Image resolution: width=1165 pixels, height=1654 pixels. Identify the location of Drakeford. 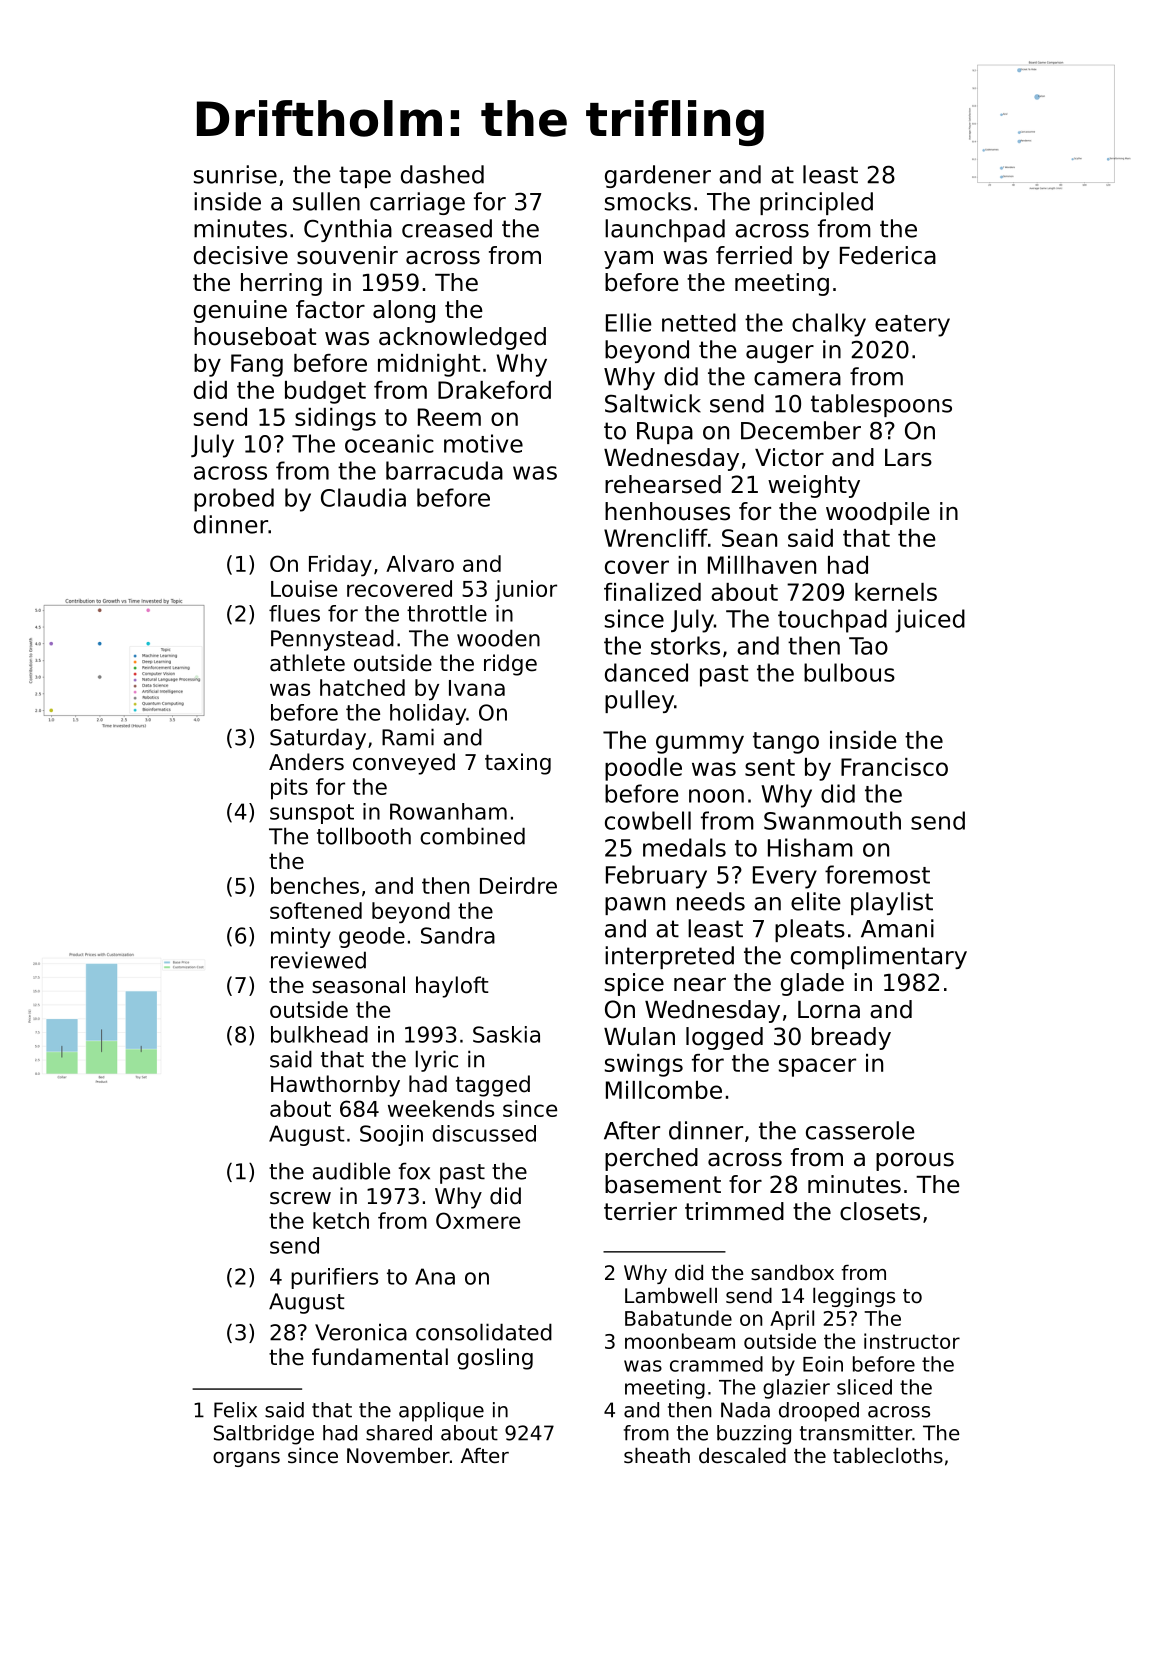
(494, 390).
